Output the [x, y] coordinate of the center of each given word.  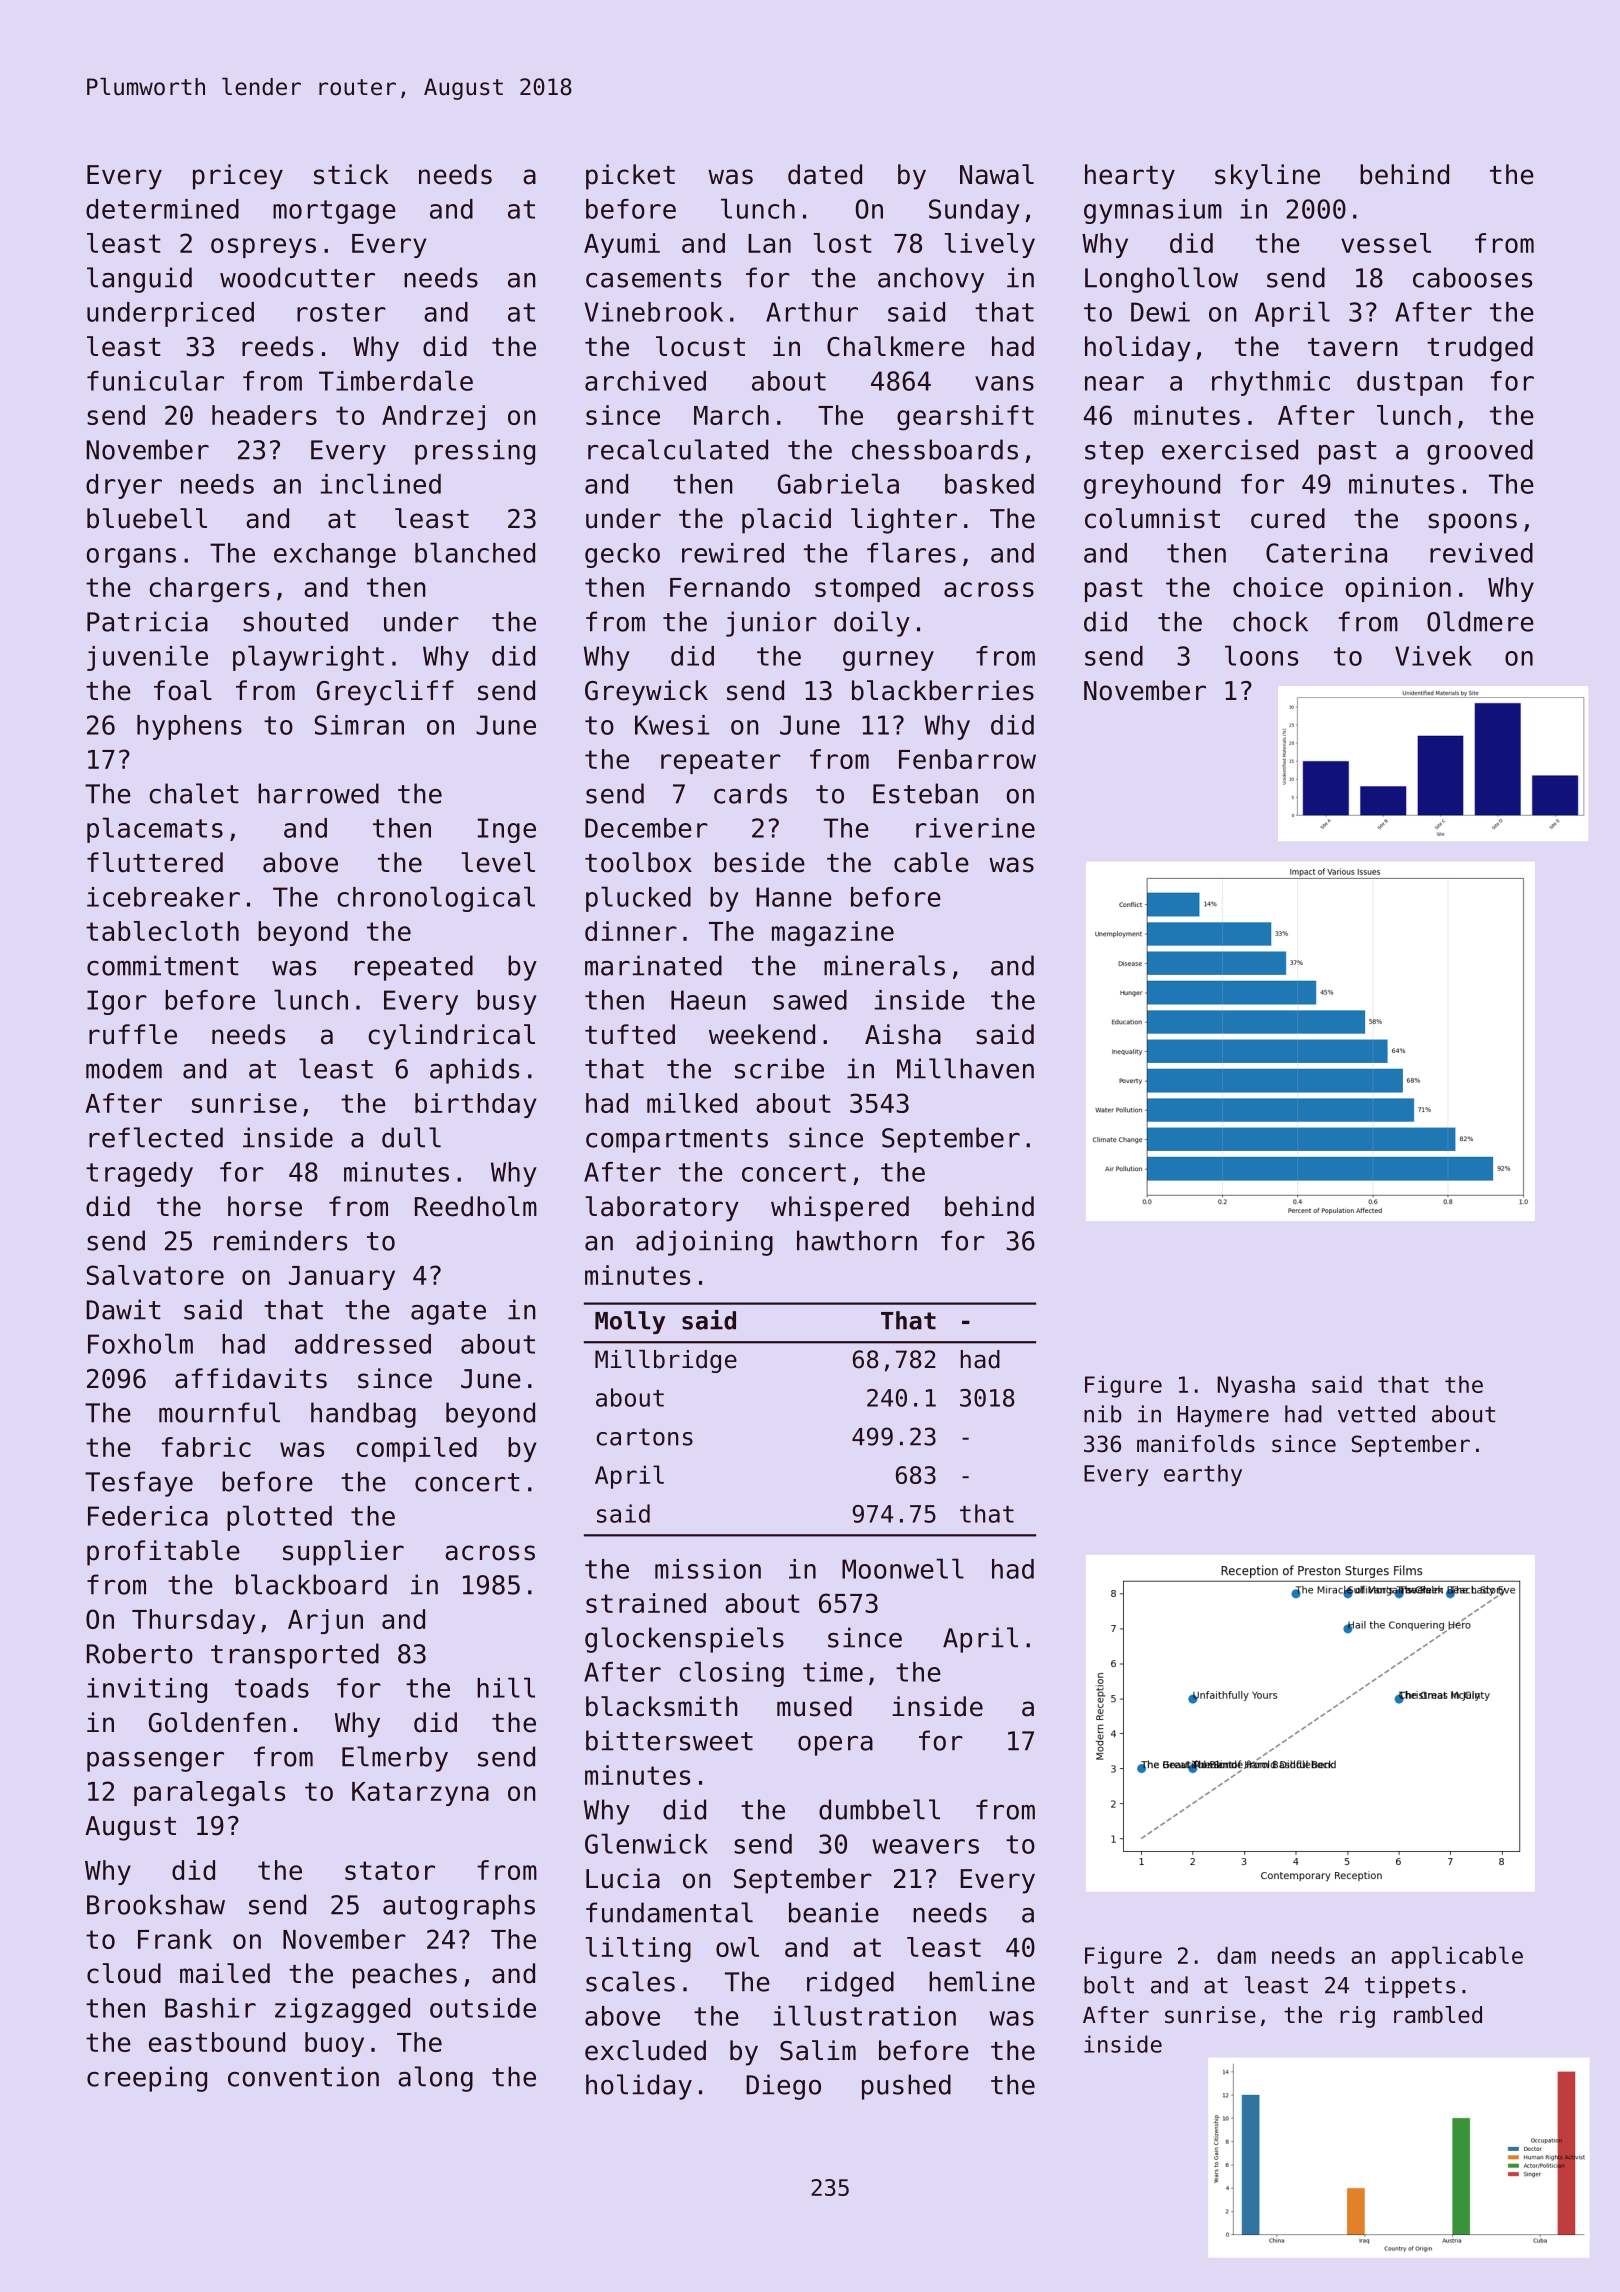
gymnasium [1153, 211]
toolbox [638, 862]
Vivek [1433, 656]
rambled [1438, 2015]
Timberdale [396, 380]
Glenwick [646, 1843]
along [435, 2079]
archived [645, 381]
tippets [1410, 1987]
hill [506, 1687]
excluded [645, 2050]
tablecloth [162, 931]
